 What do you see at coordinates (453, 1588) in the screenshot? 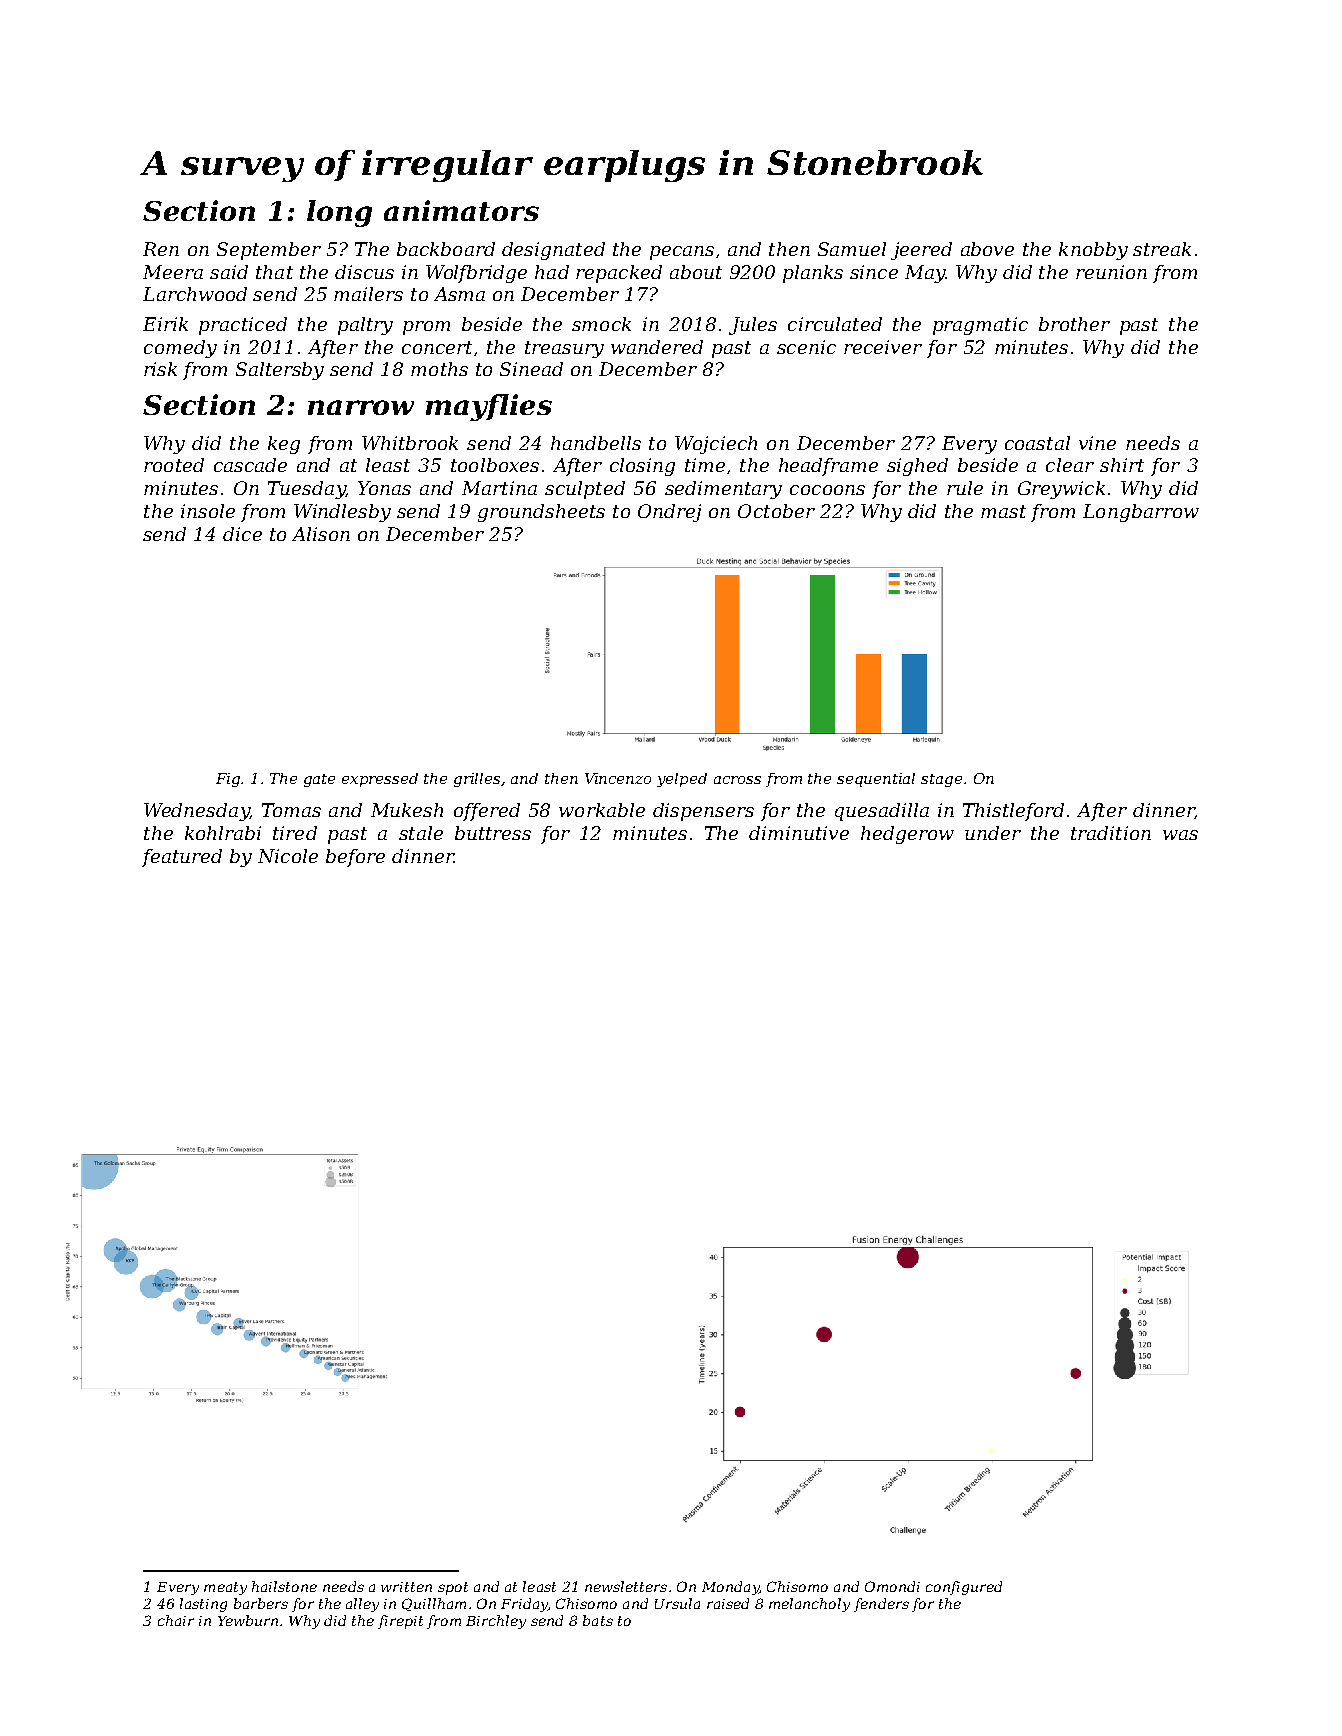
I see `spot` at bounding box center [453, 1588].
